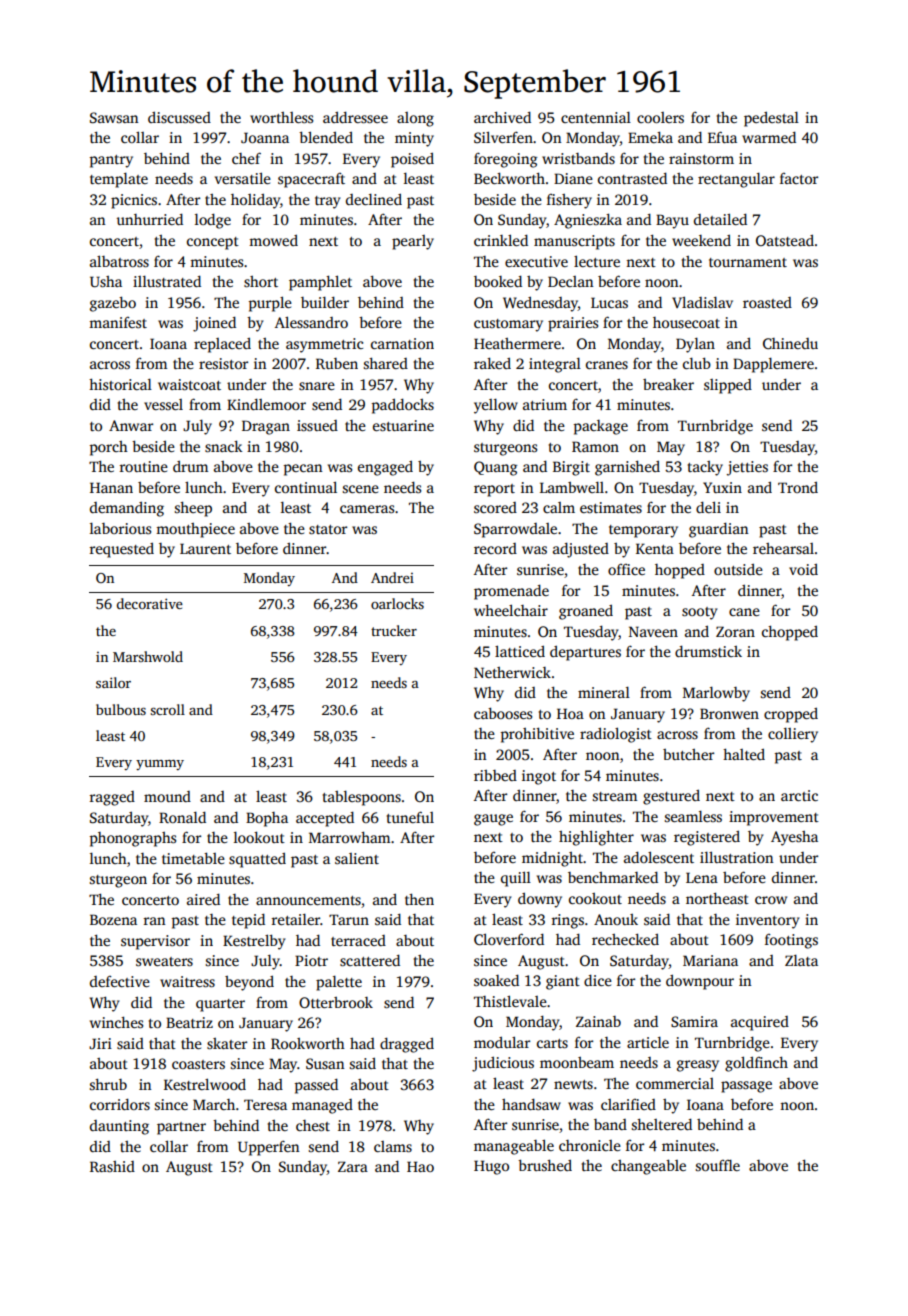 This document has height=1316, width=908. Describe the element at coordinates (705, 468) in the document. I see `tacky` at that location.
